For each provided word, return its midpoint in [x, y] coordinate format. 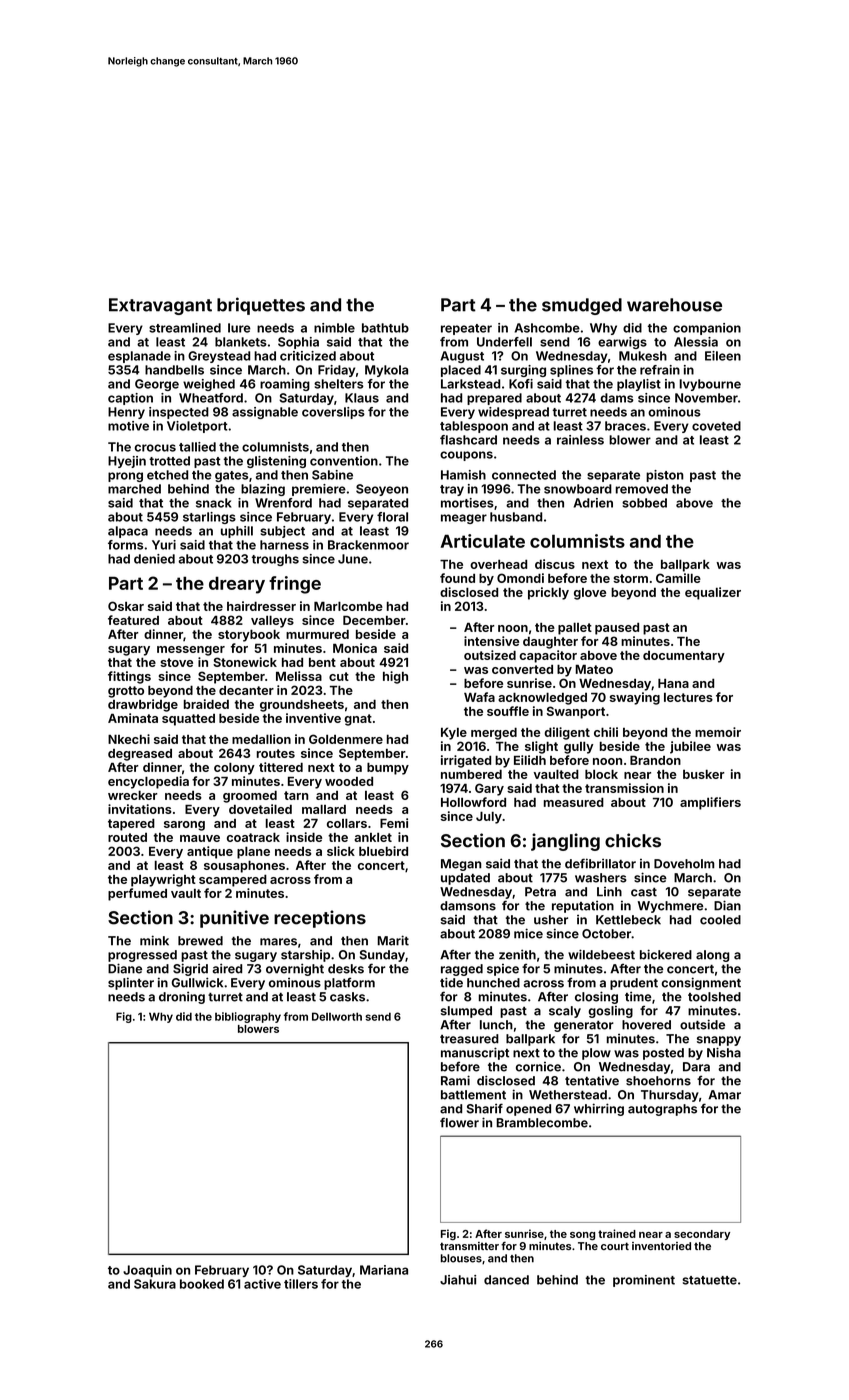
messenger [191, 651]
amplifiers [710, 803]
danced [506, 1280]
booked [202, 1284]
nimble [334, 328]
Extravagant [160, 306]
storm [630, 578]
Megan [461, 865]
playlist [639, 385]
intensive [491, 641]
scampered [233, 880]
